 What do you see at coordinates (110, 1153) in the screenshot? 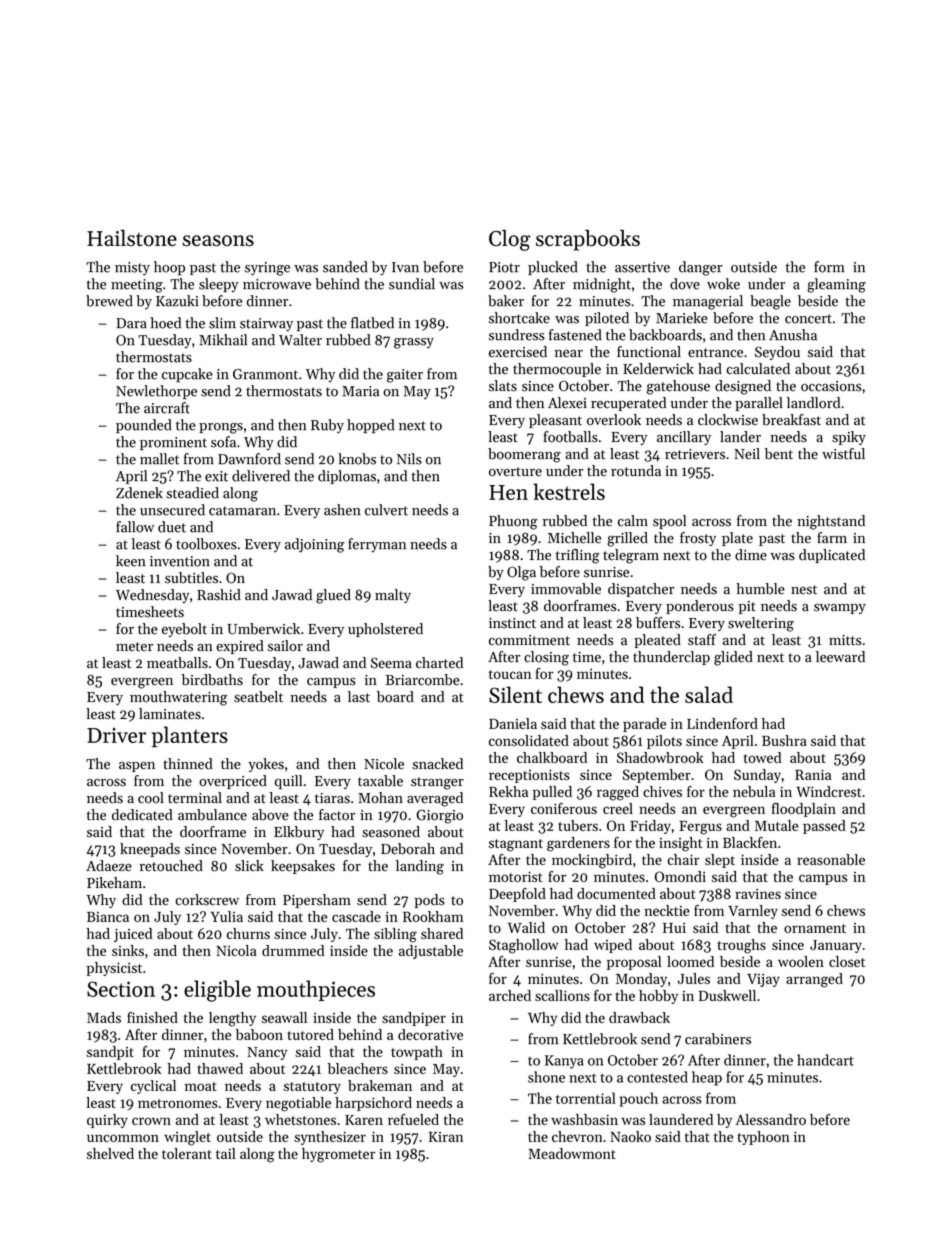
I see `shelved` at bounding box center [110, 1153].
